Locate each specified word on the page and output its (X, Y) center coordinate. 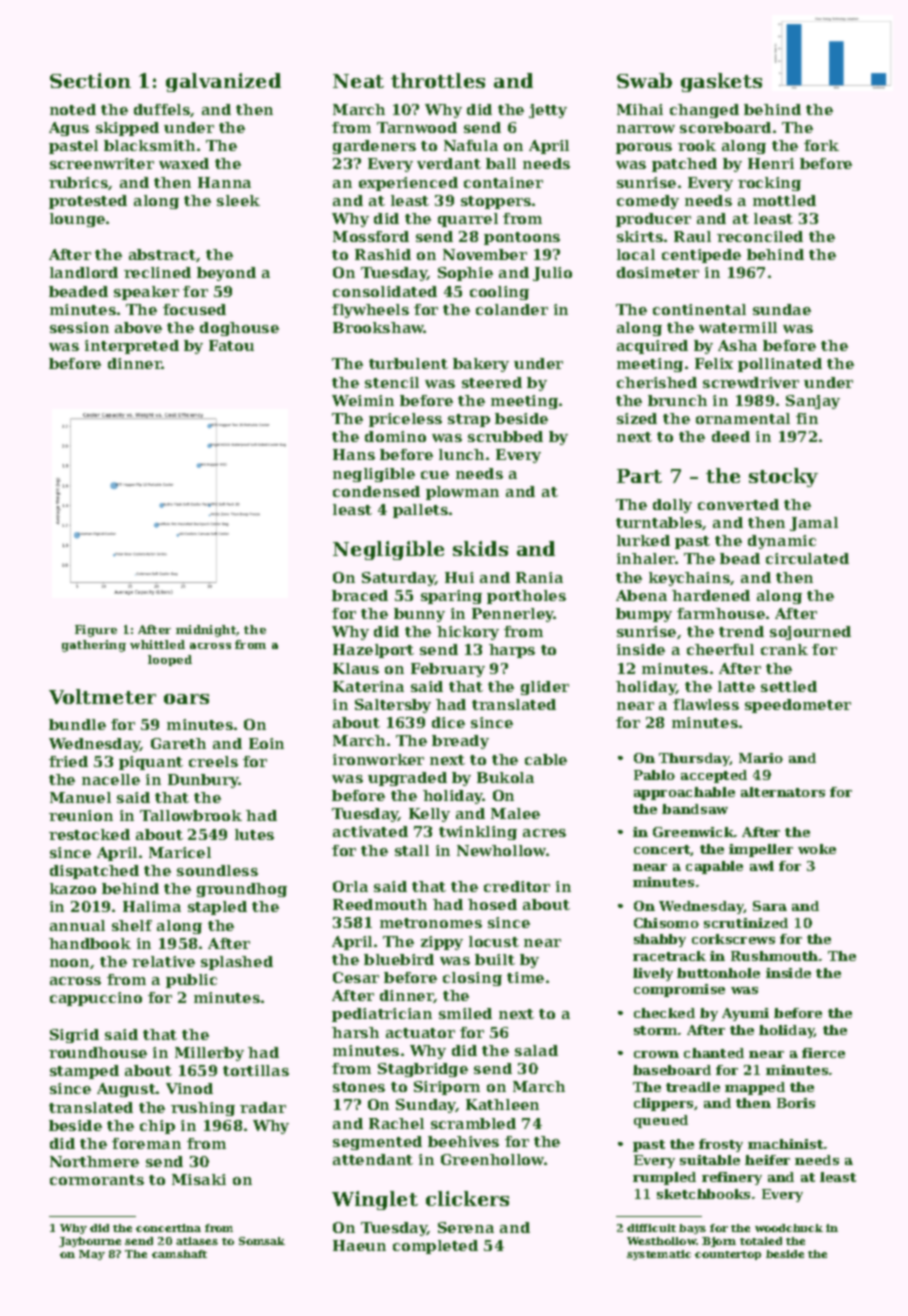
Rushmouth (774, 956)
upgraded (407, 779)
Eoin (266, 743)
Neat (358, 81)
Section (90, 80)
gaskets (721, 82)
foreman (146, 1143)
